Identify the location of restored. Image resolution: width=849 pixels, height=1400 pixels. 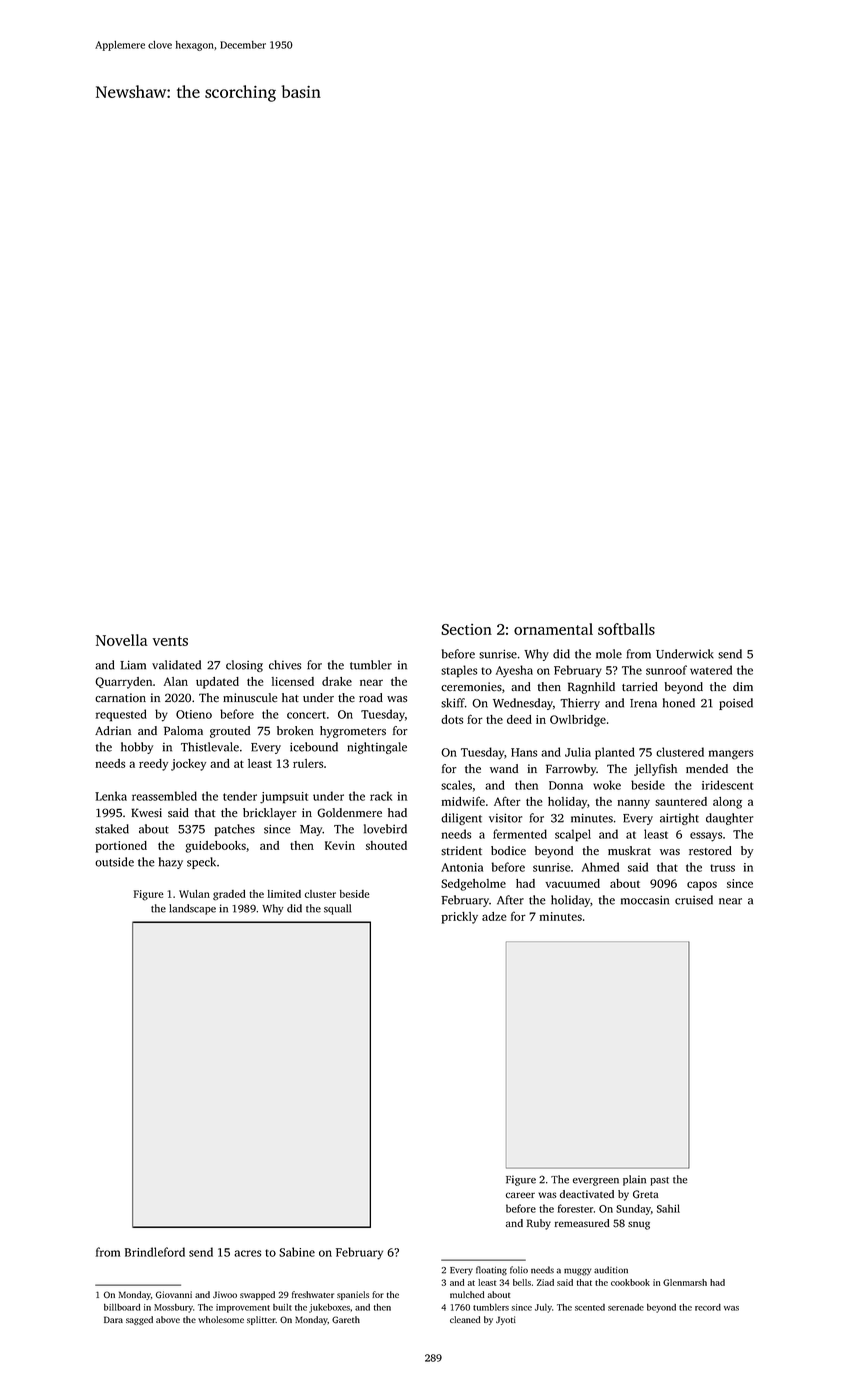
(710, 851).
